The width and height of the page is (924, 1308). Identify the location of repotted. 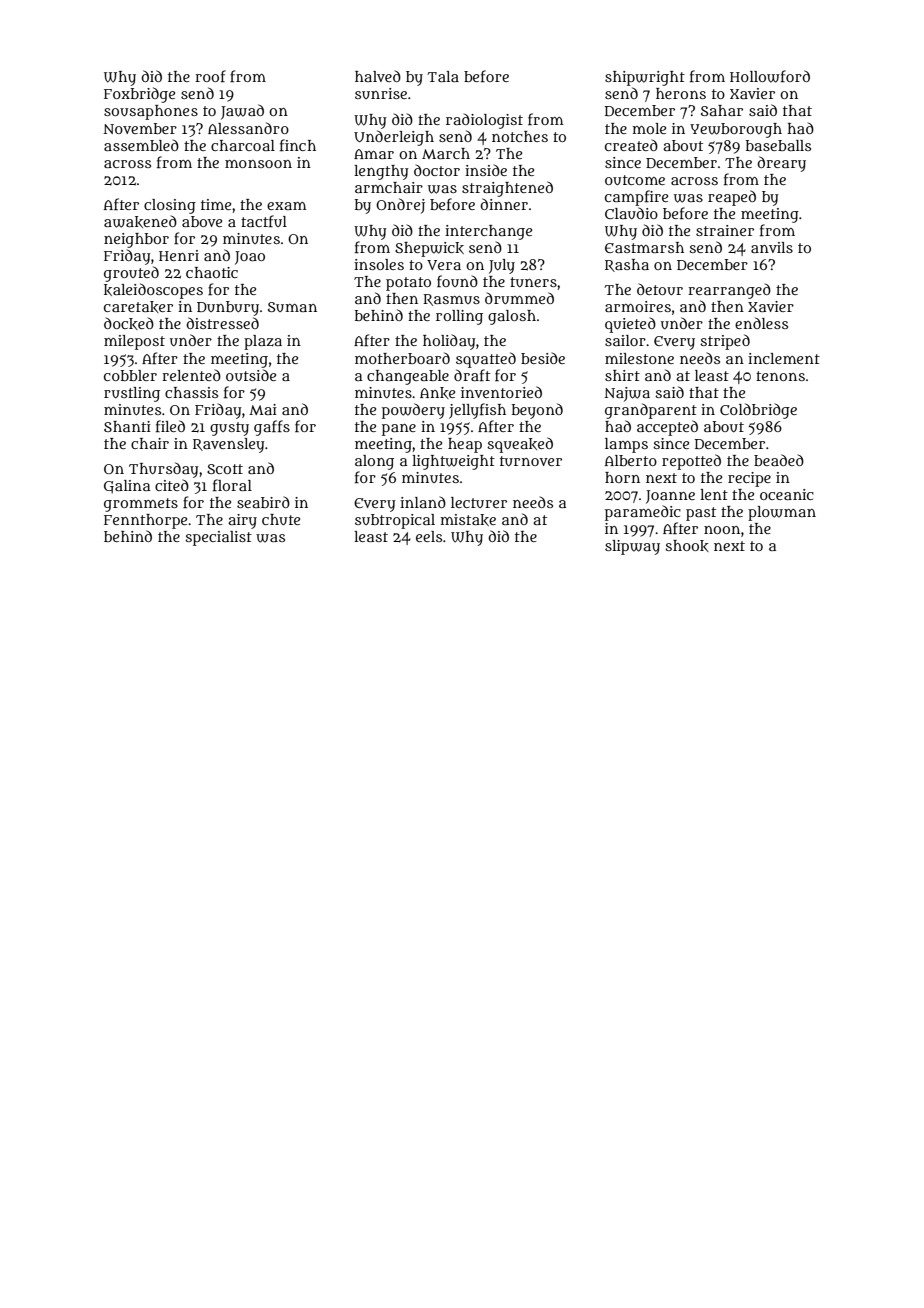
(691, 462).
